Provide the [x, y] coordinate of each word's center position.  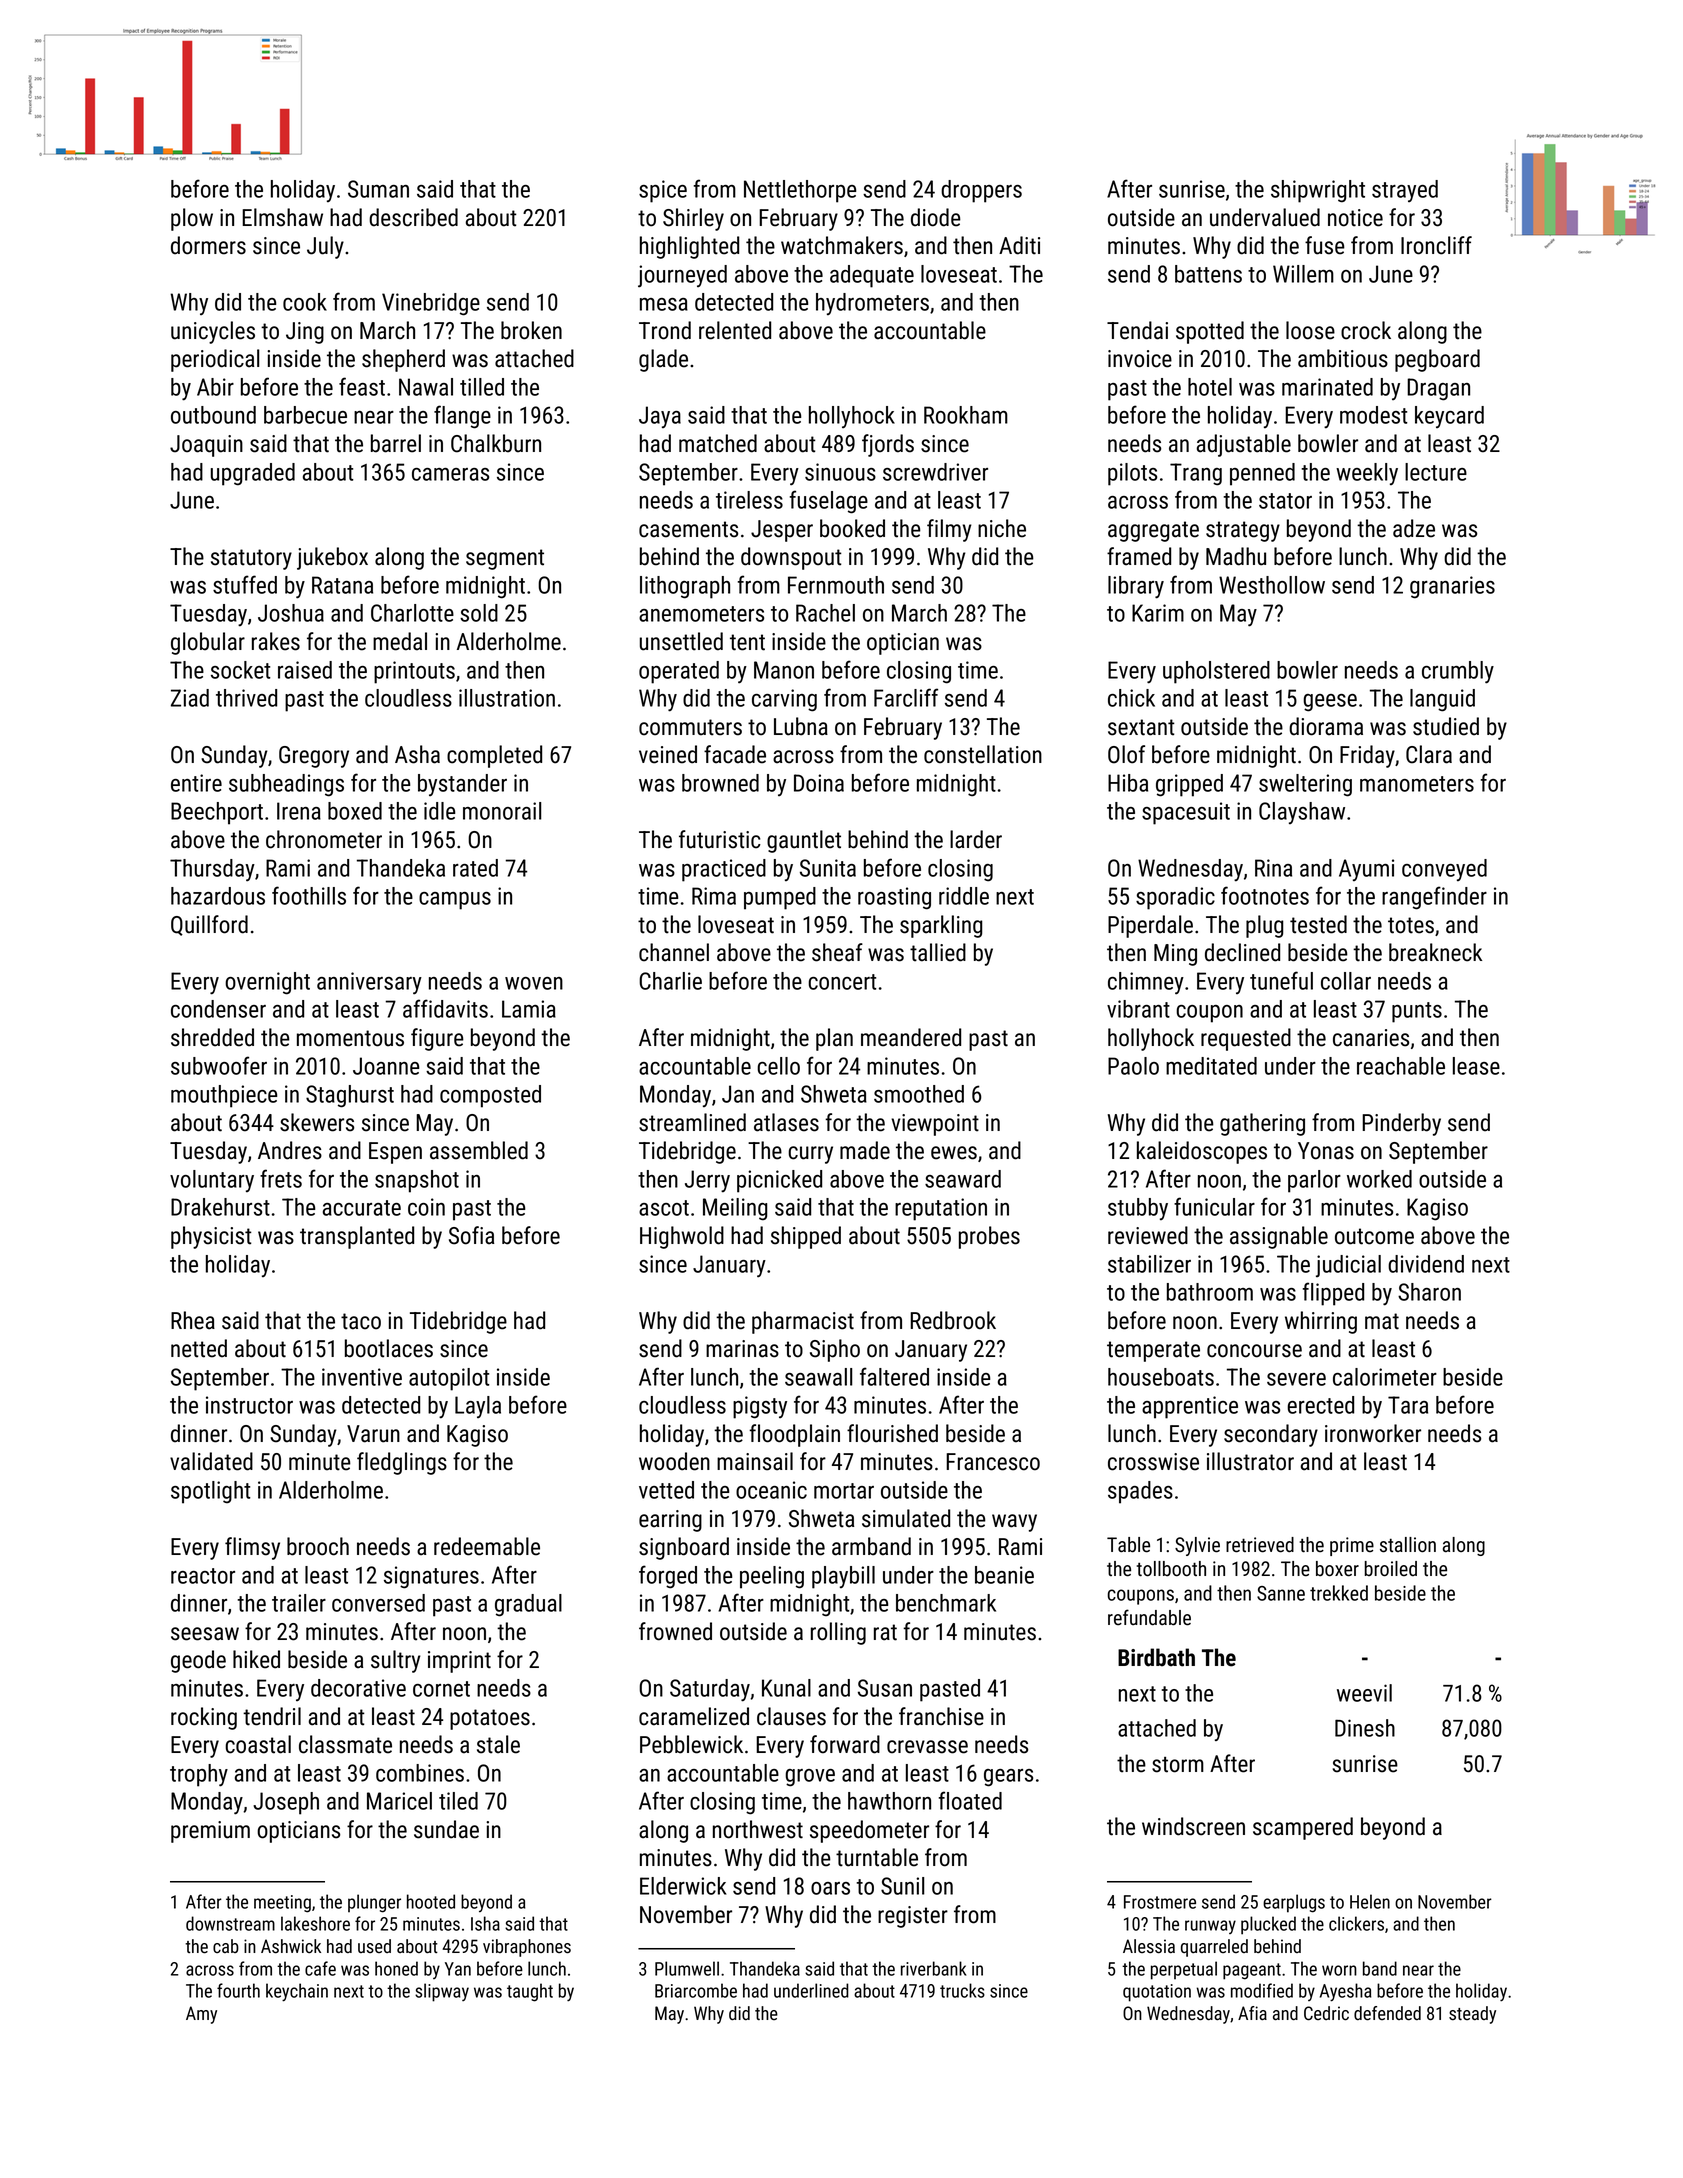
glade [663, 360]
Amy [201, 2015]
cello [778, 1066]
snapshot [417, 1181]
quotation [1157, 1993]
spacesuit [1186, 813]
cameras [450, 474]
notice [1355, 218]
